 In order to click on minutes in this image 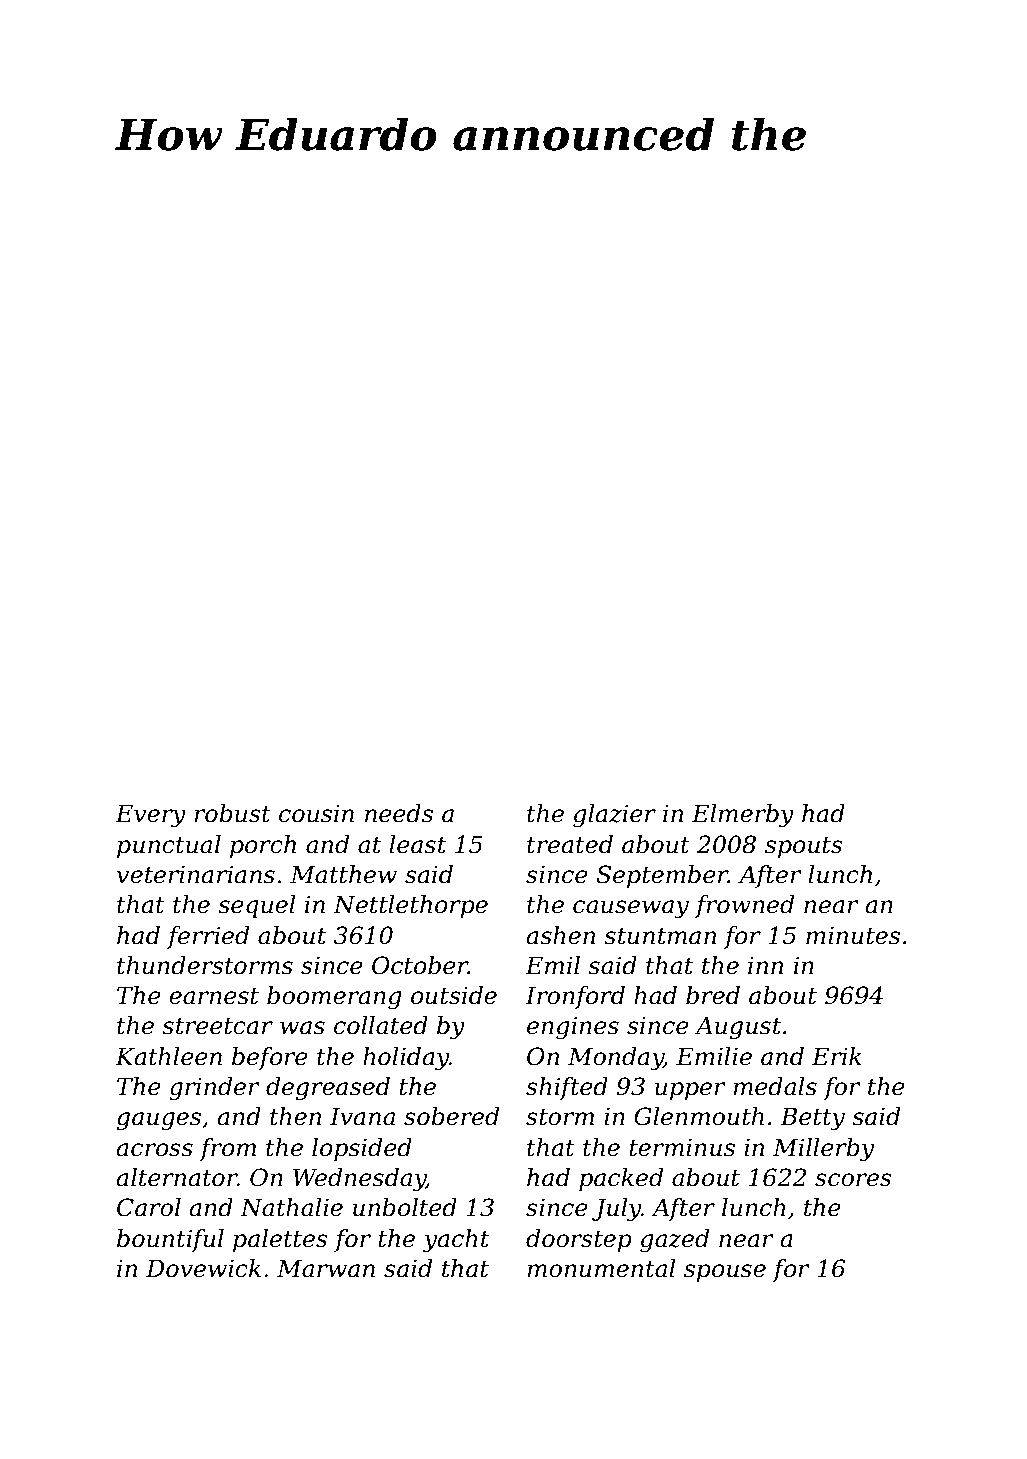, I will do `click(853, 935)`.
